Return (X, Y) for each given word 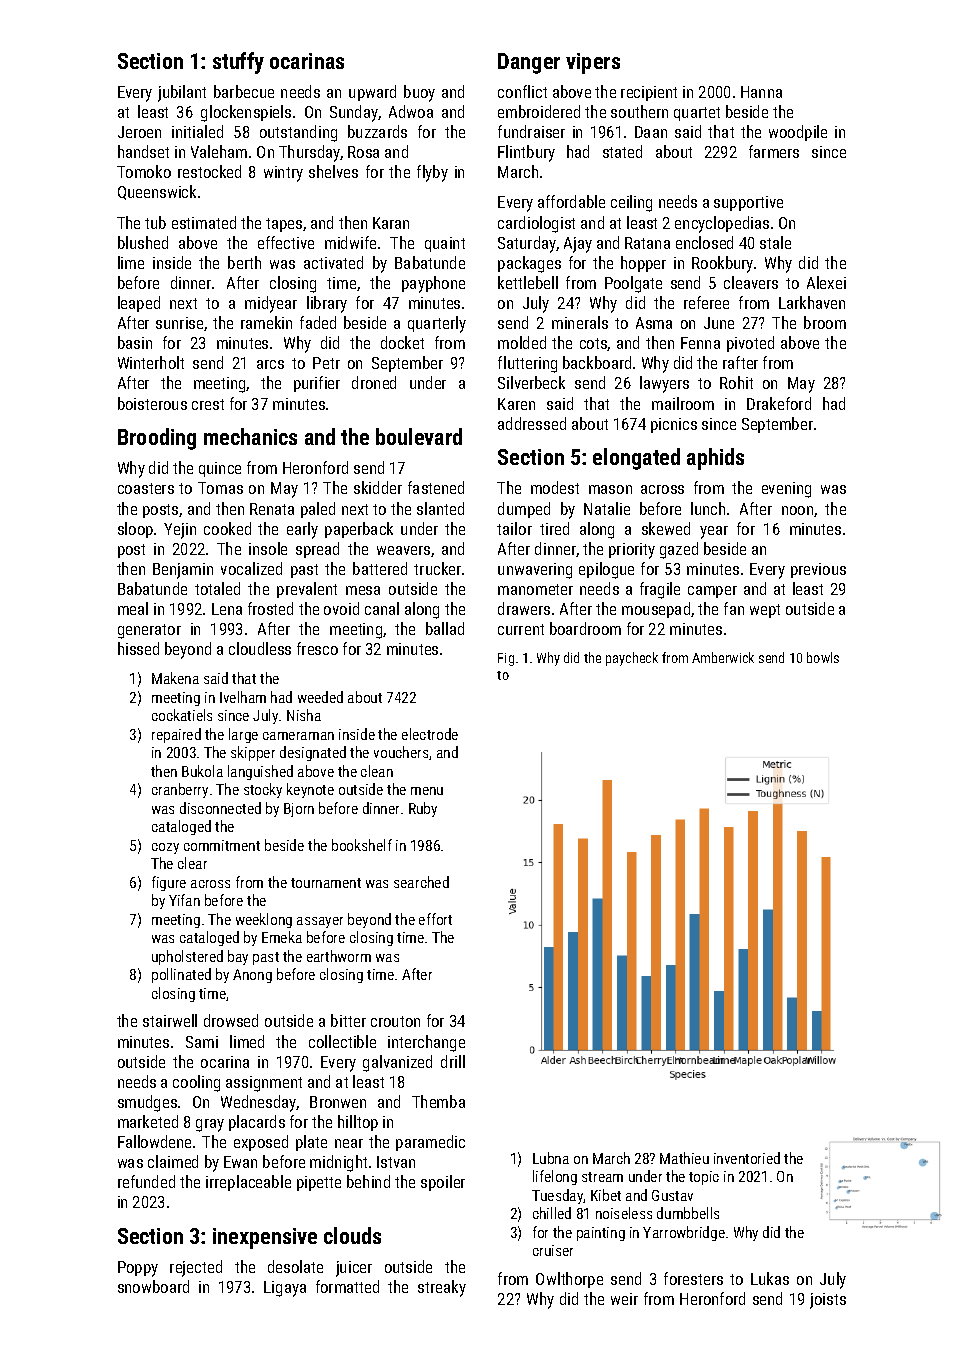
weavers (403, 550)
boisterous (152, 403)
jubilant (182, 93)
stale (775, 242)
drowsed (231, 1020)
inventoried (747, 1158)
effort (435, 919)
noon (797, 510)
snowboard (153, 1286)
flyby (432, 173)
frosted (270, 608)
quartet (697, 114)
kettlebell (528, 282)
